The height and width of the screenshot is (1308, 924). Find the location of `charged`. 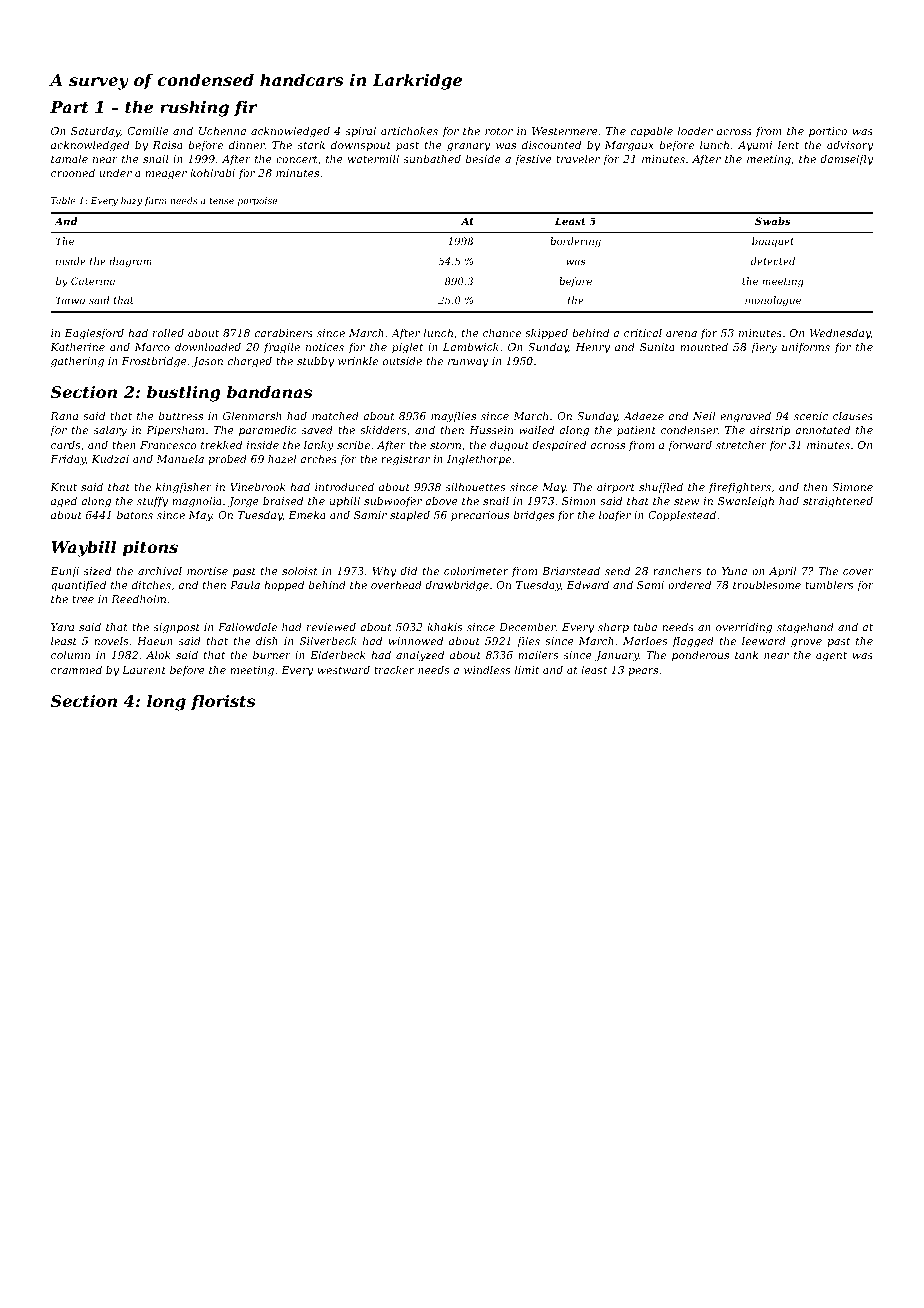

charged is located at coordinates (250, 362).
